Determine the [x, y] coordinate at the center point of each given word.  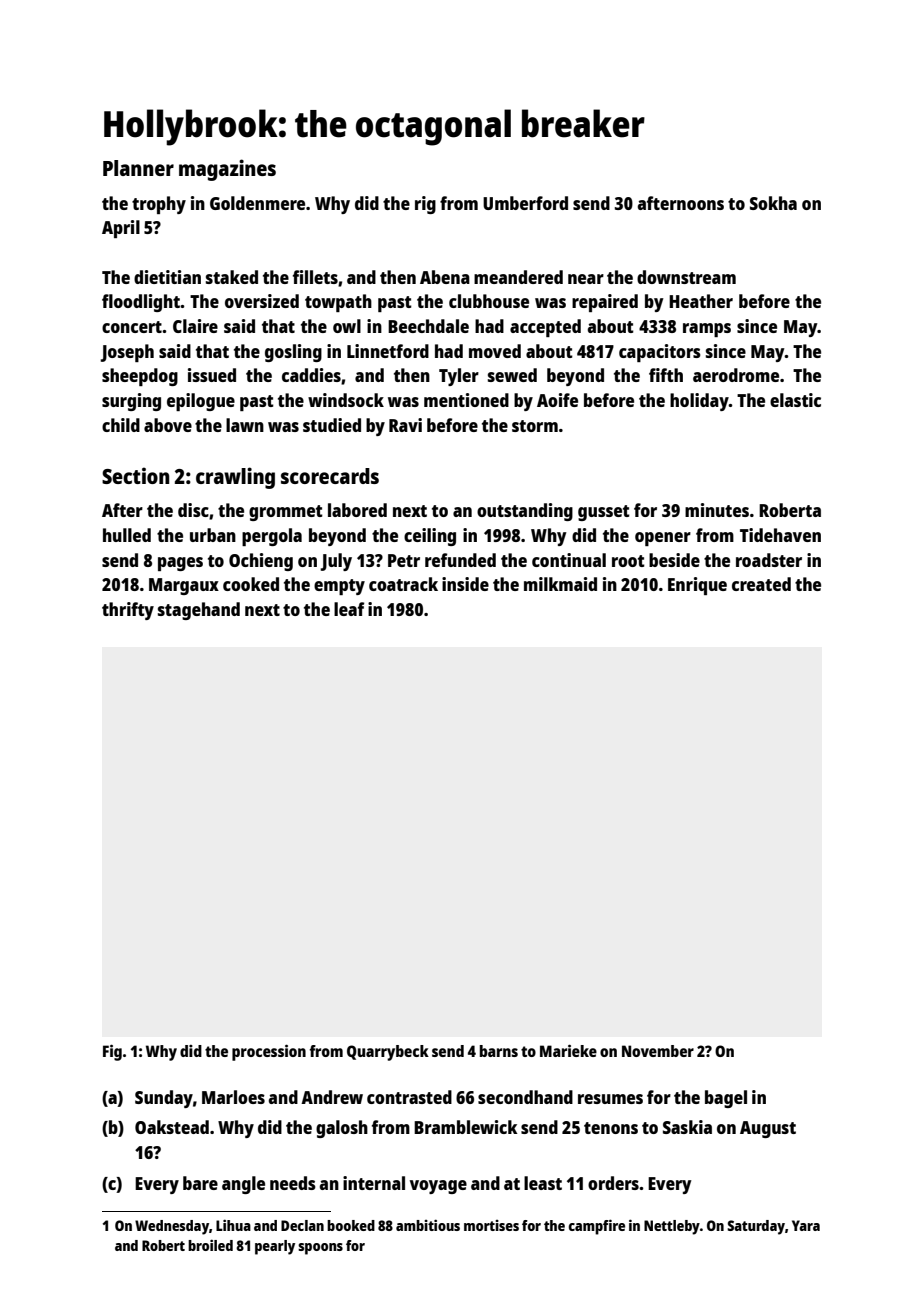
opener [663, 539]
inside [465, 584]
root [628, 561]
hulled [127, 535]
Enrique [697, 586]
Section [135, 475]
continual [569, 560]
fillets [315, 277]
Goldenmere [257, 203]
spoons [320, 1249]
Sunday [164, 1099]
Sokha [773, 203]
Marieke [568, 1050]
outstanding [525, 512]
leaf [349, 609]
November [658, 1051]
